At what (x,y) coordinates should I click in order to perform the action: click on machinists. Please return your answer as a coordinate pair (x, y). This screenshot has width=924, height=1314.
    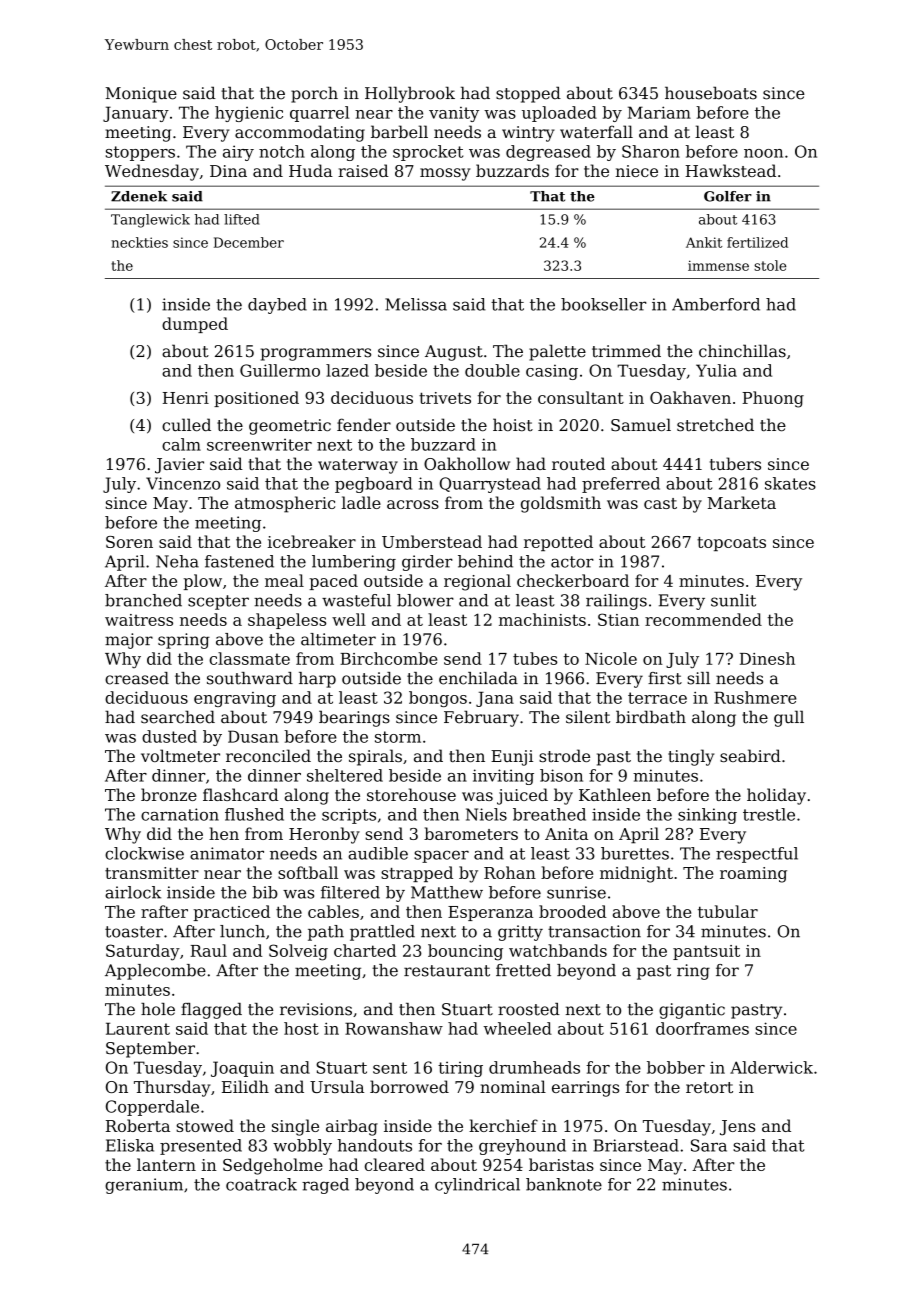
    Looking at the image, I should click on (542, 619).
